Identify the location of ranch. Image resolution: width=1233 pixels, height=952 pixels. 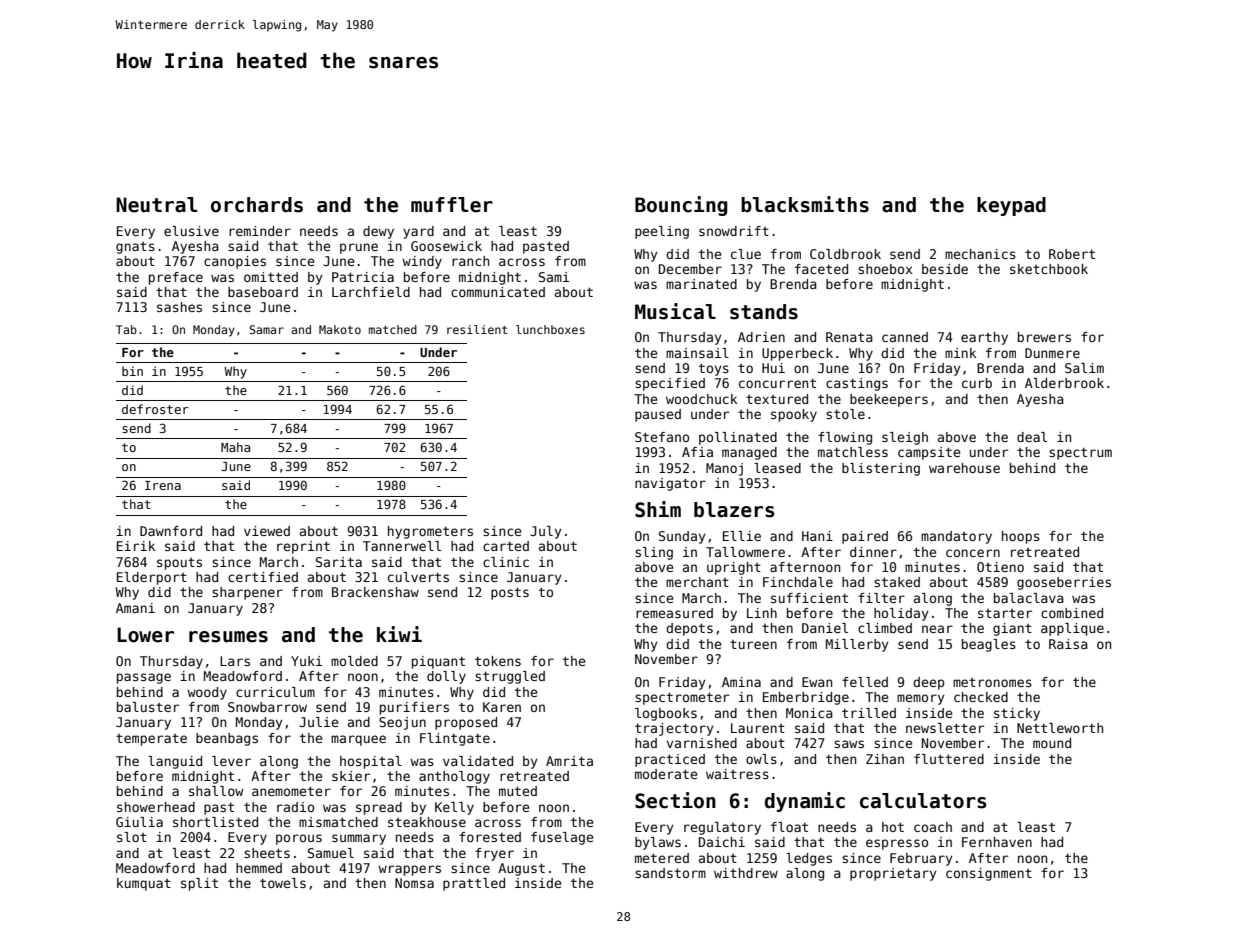
(470, 261).
